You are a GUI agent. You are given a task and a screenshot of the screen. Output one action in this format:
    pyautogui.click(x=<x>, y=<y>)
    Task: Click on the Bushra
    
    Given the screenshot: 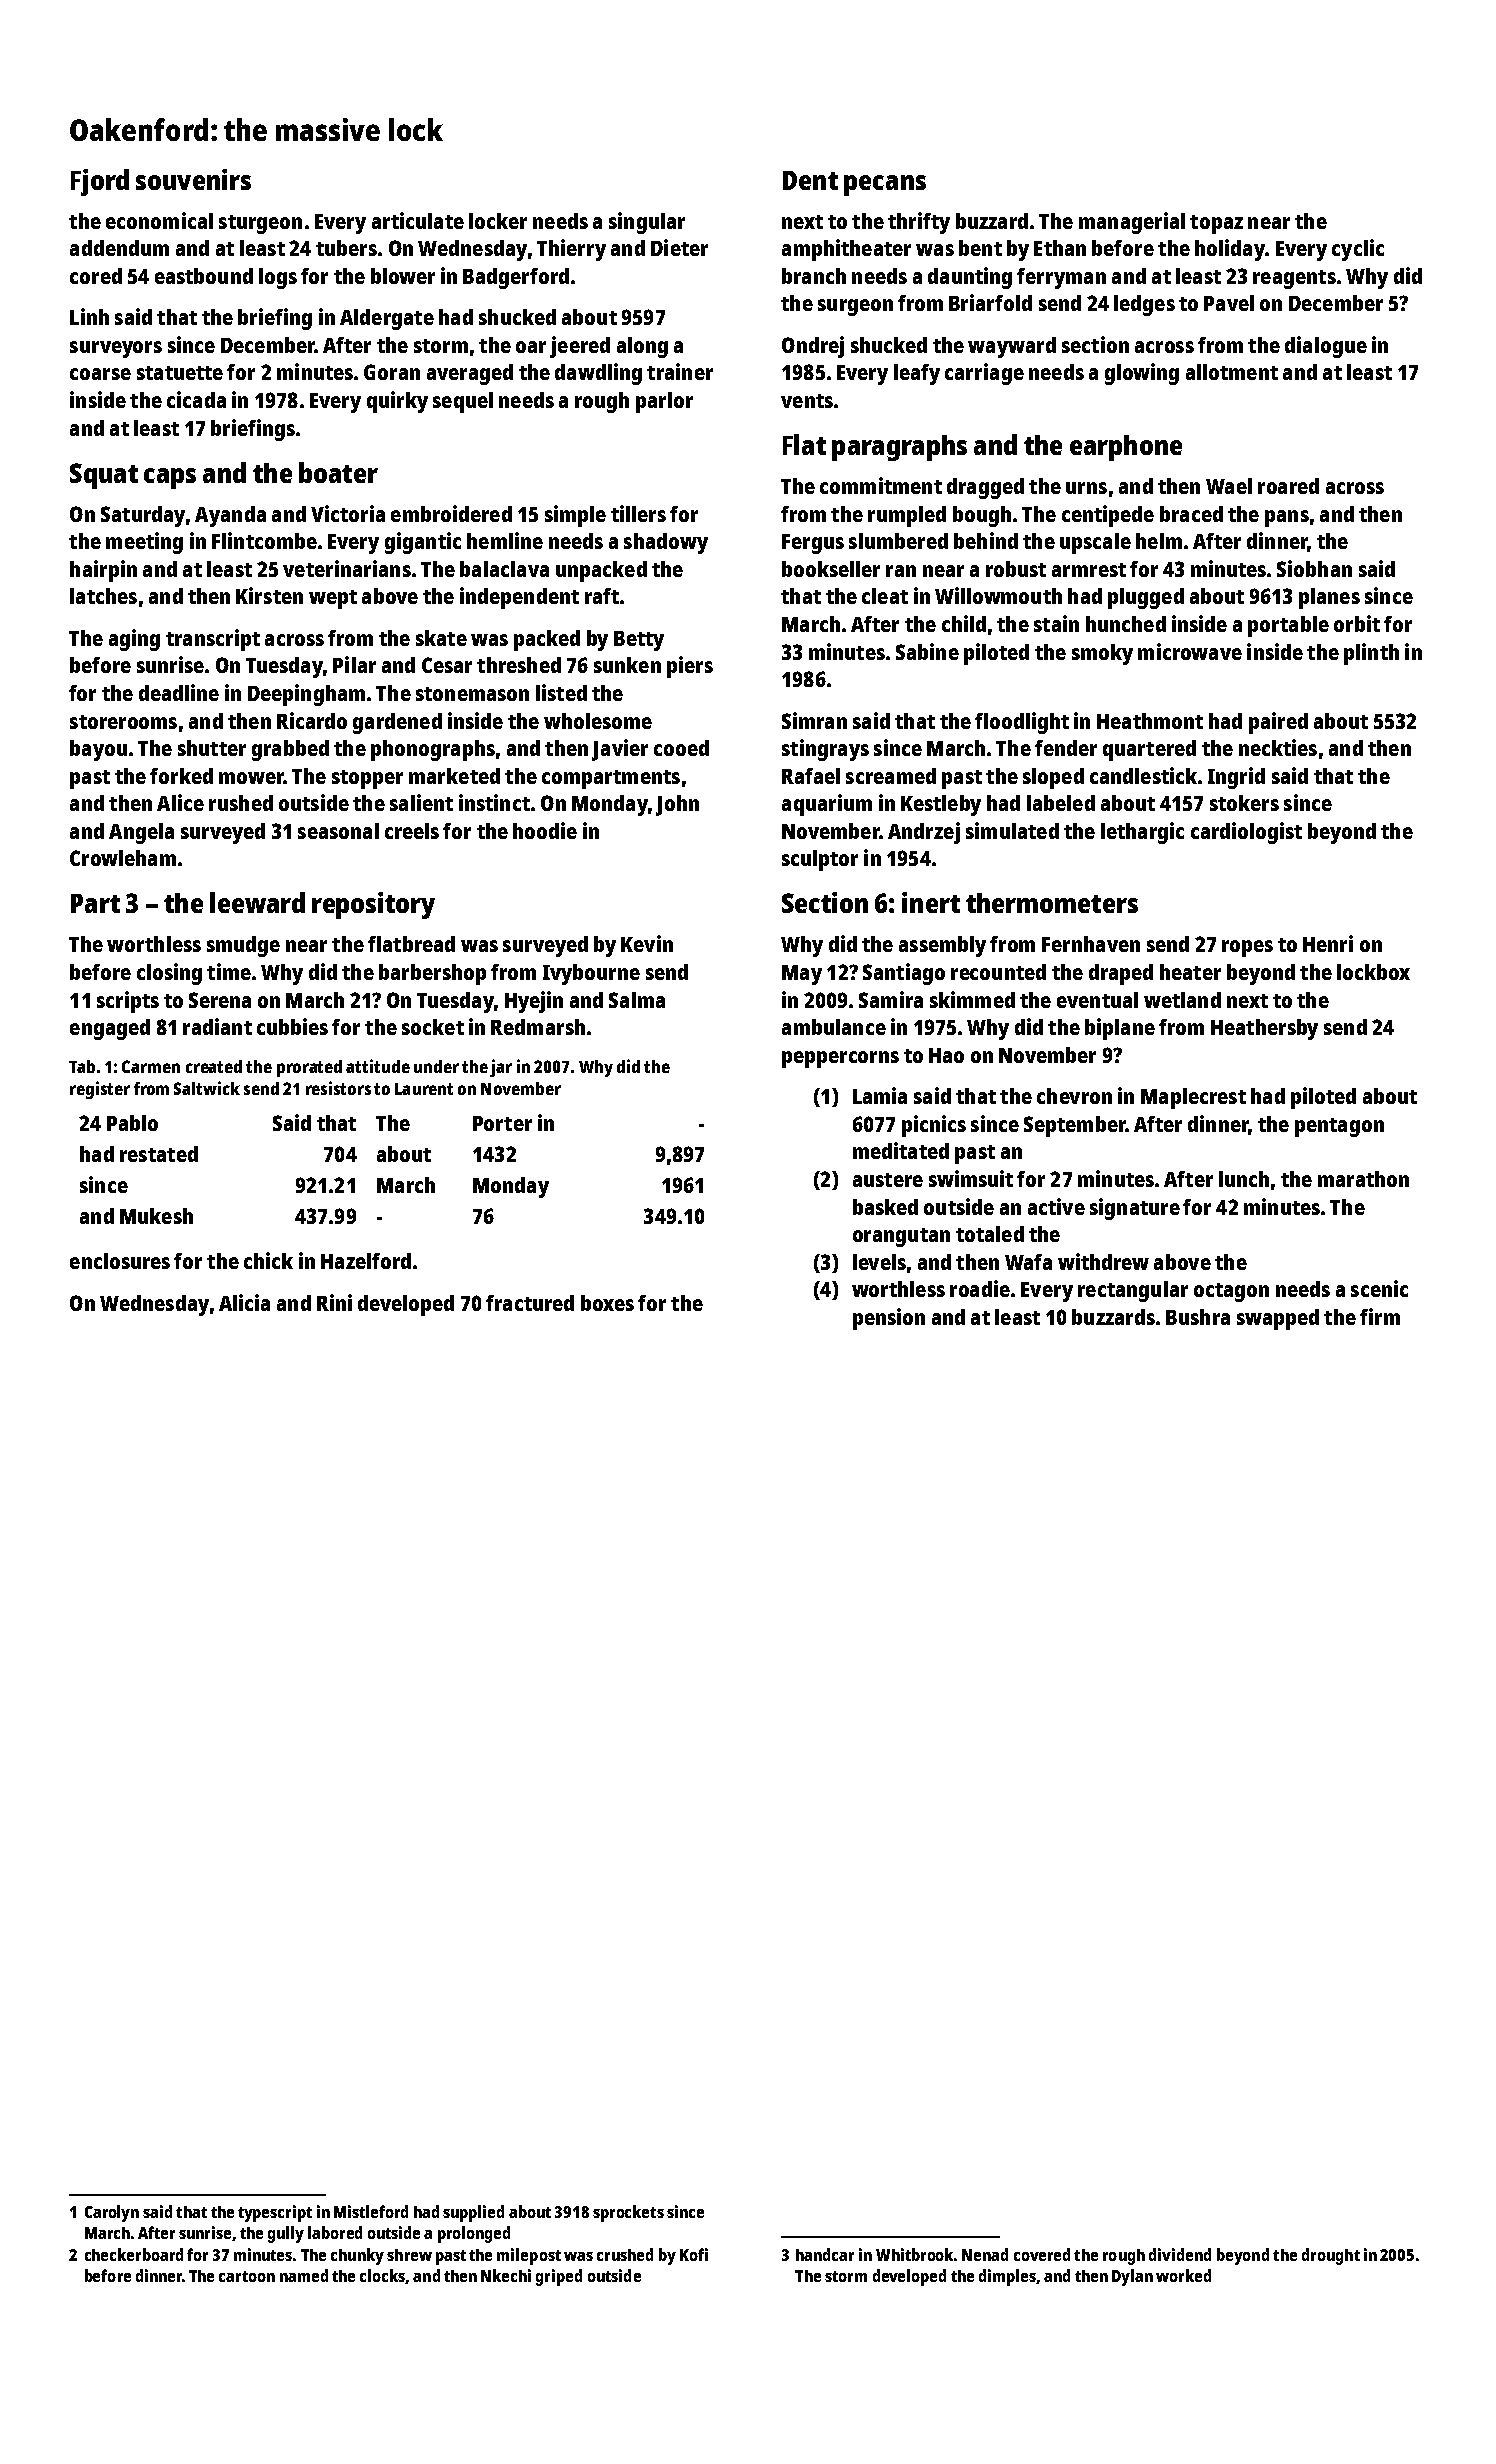 What is the action you would take?
    pyautogui.click(x=1198, y=1317)
